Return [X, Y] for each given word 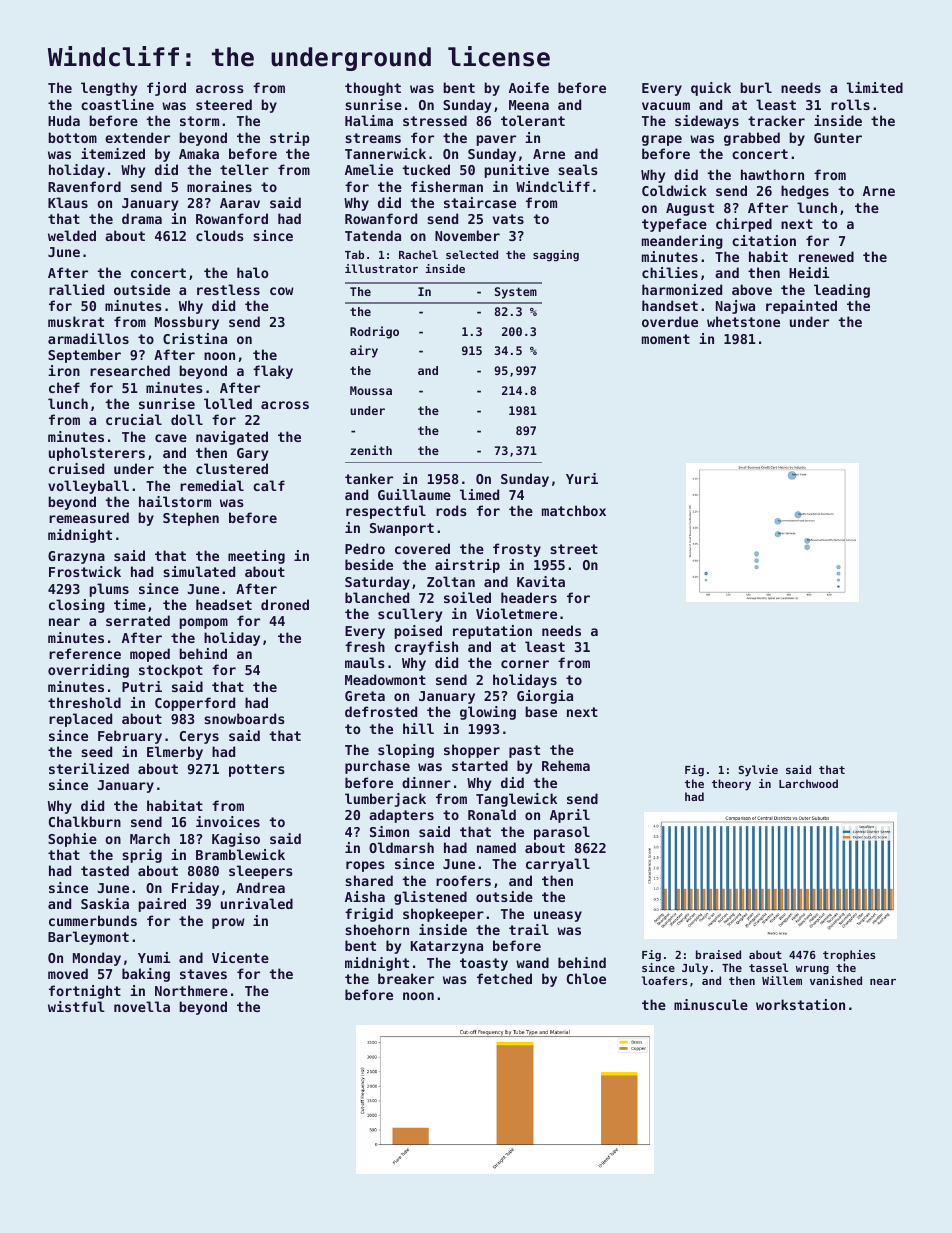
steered [224, 104]
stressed [435, 120]
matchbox [574, 510]
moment [666, 339]
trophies [849, 956]
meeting [256, 557]
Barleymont [88, 938]
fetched [504, 978]
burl [756, 87]
